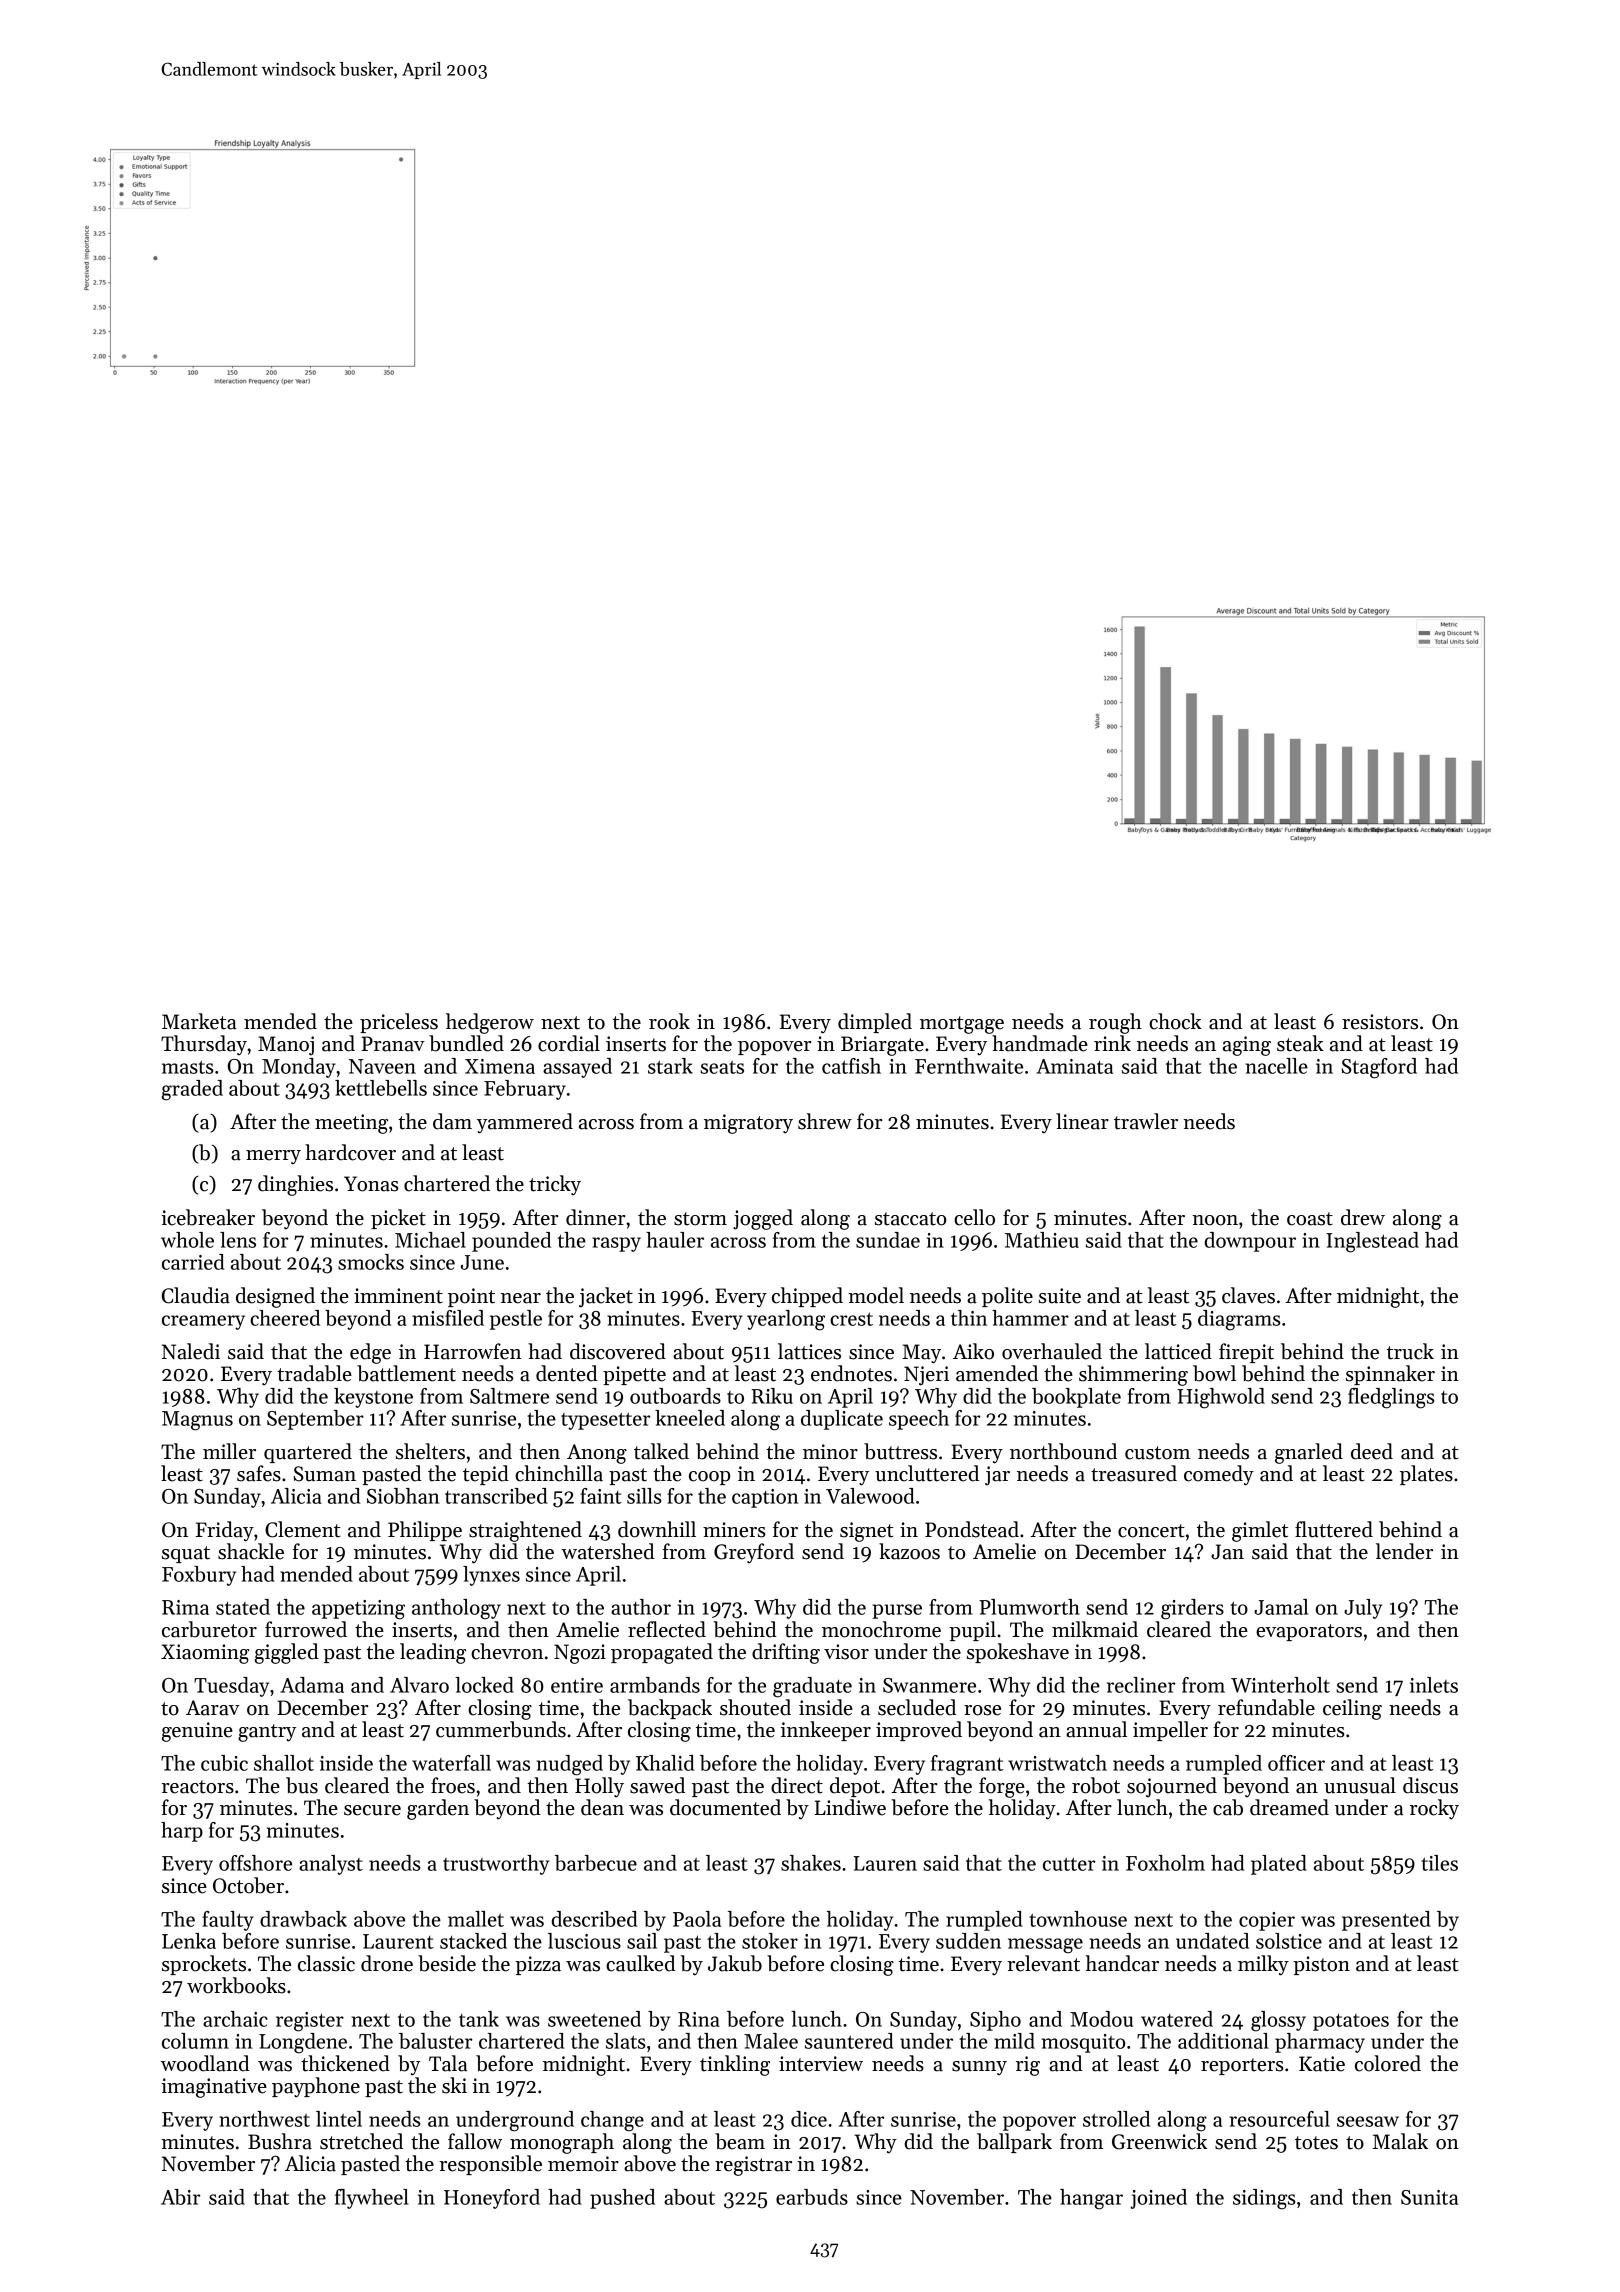 The image size is (1620, 2292). Describe the element at coordinates (755, 1707) in the screenshot. I see `shouted` at that location.
